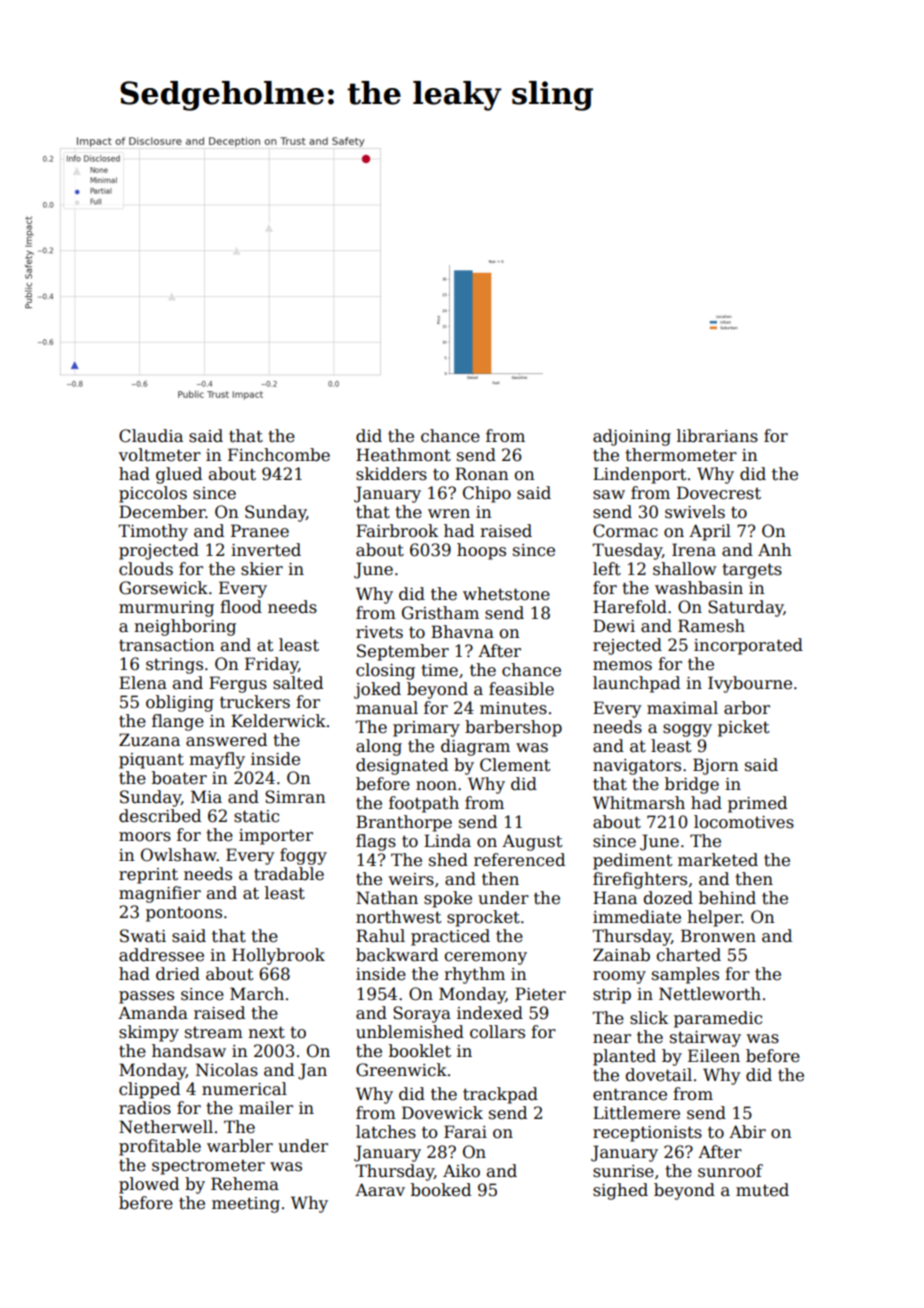 Image resolution: width=924 pixels, height=1308 pixels. Describe the element at coordinates (151, 436) in the page. I see `Claudia` at that location.
